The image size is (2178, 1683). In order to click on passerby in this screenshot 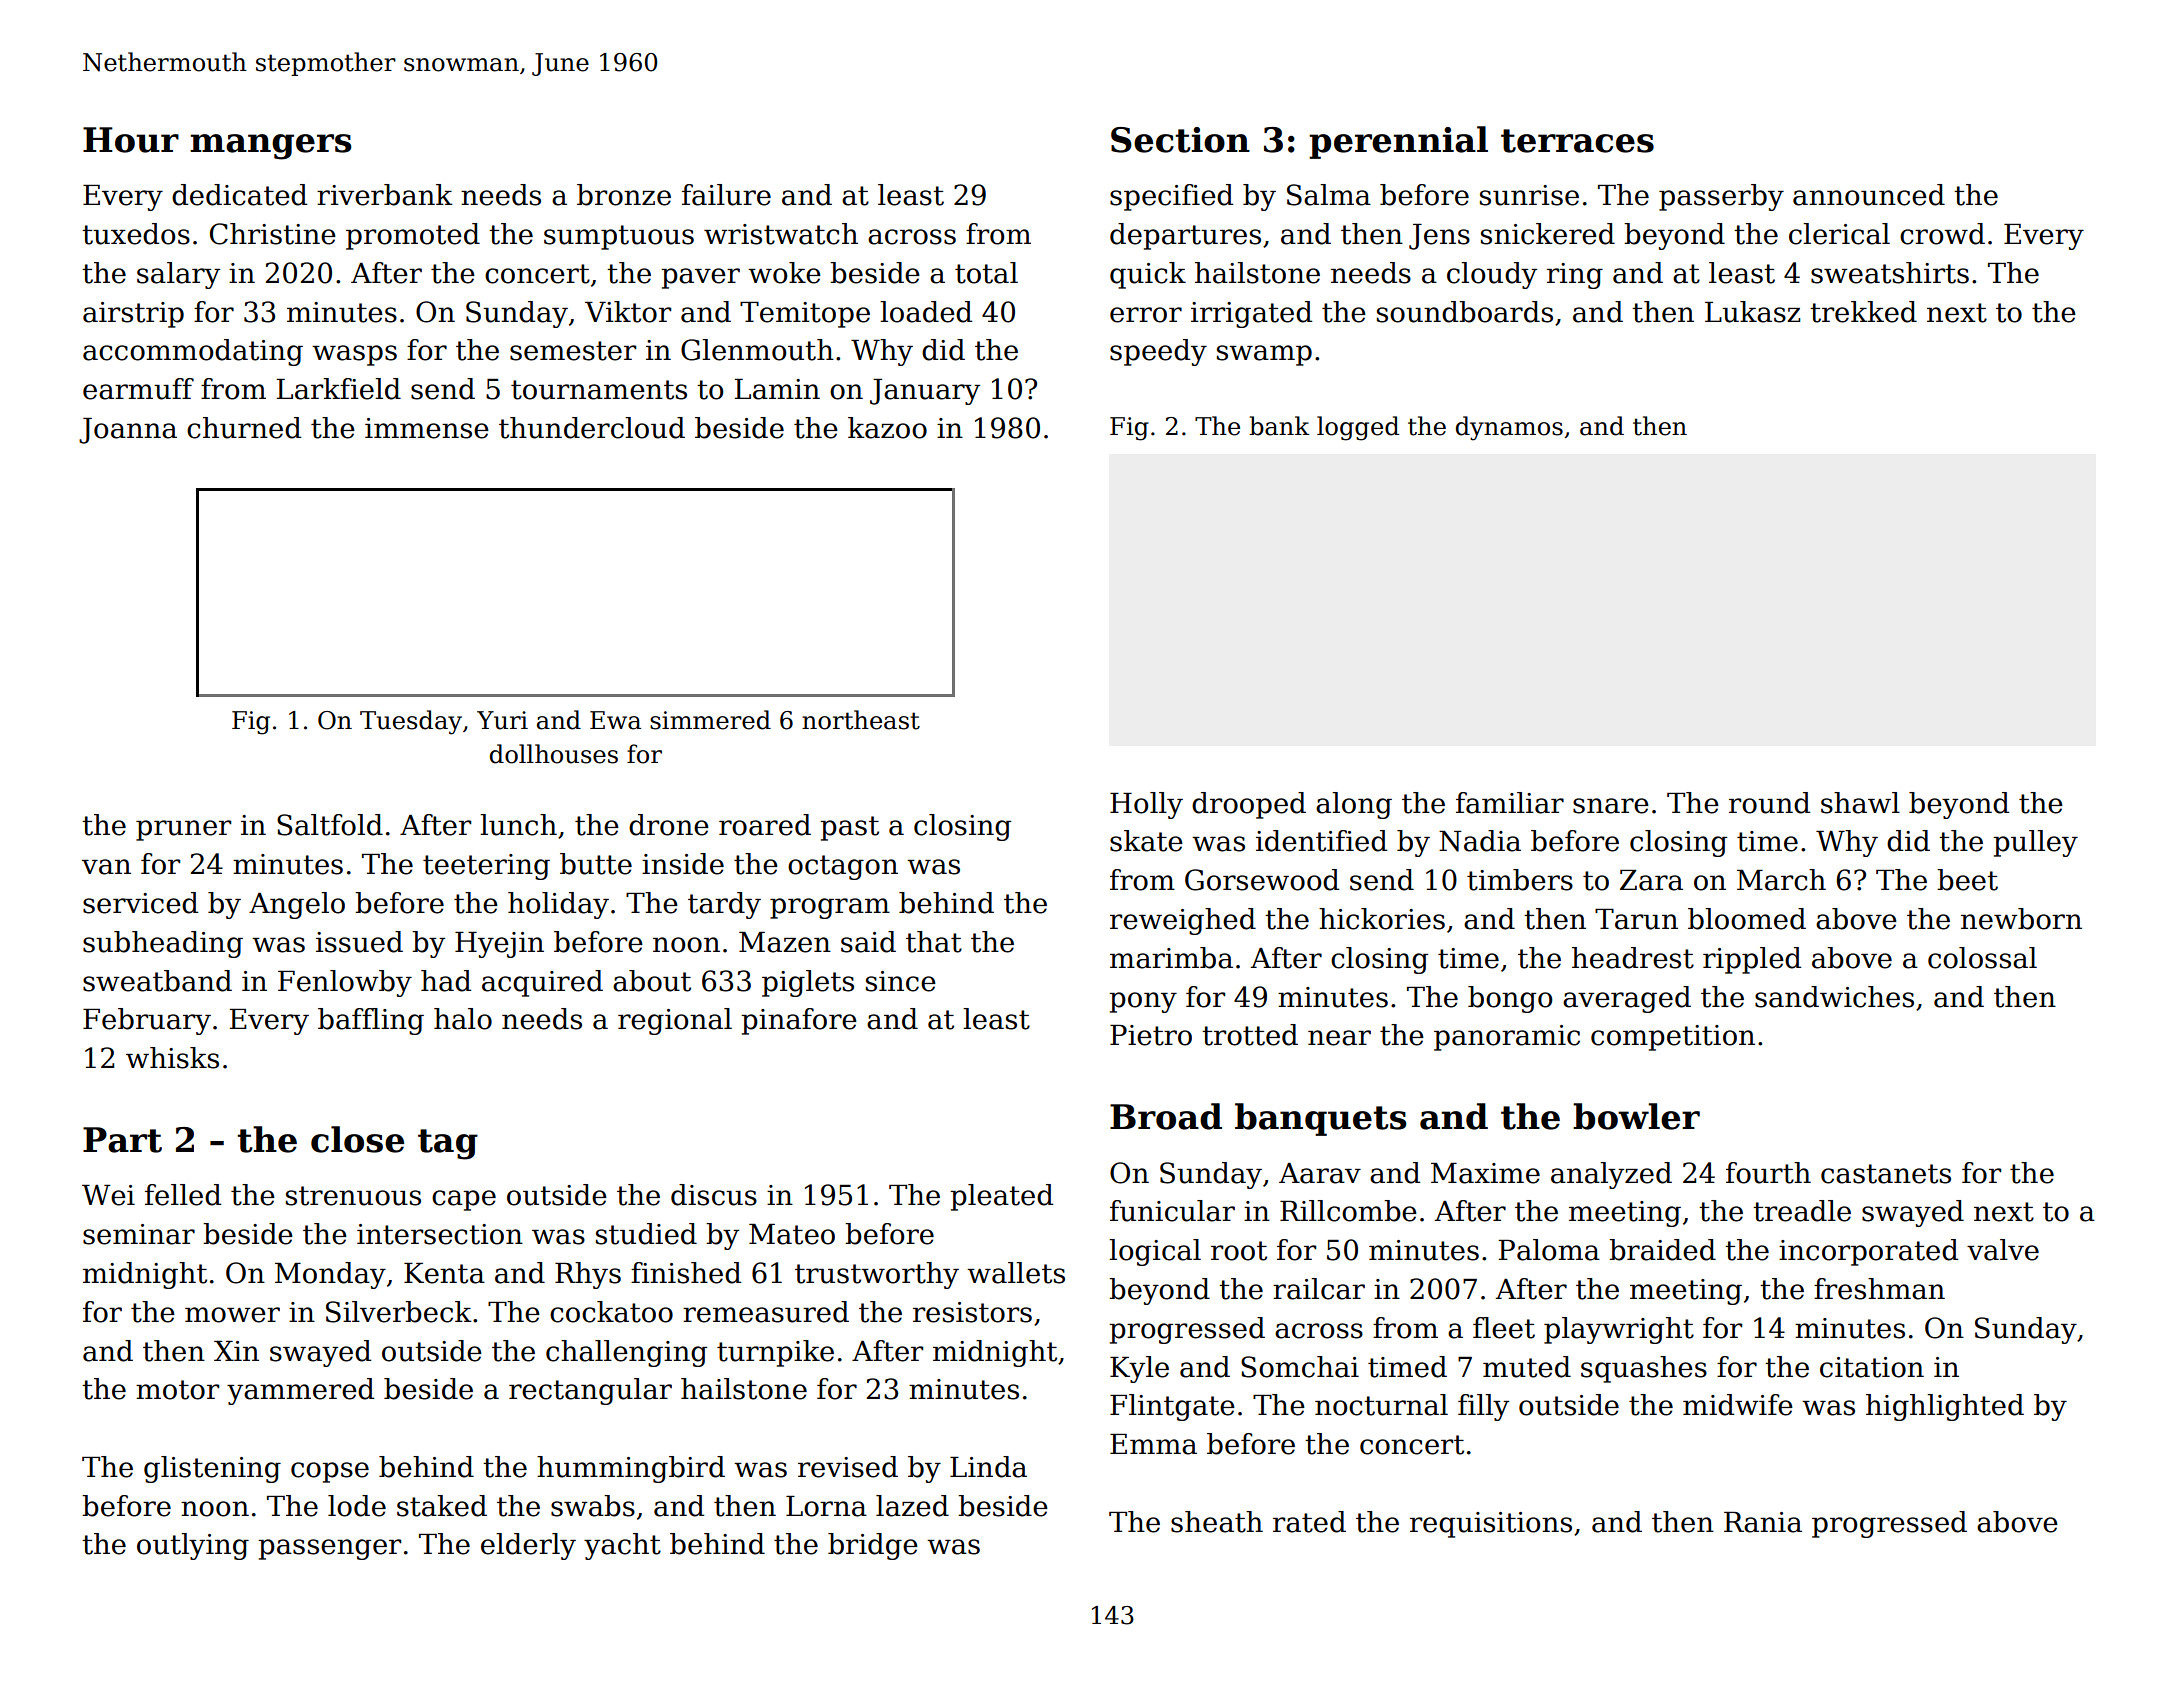, I will do `click(1721, 197)`.
